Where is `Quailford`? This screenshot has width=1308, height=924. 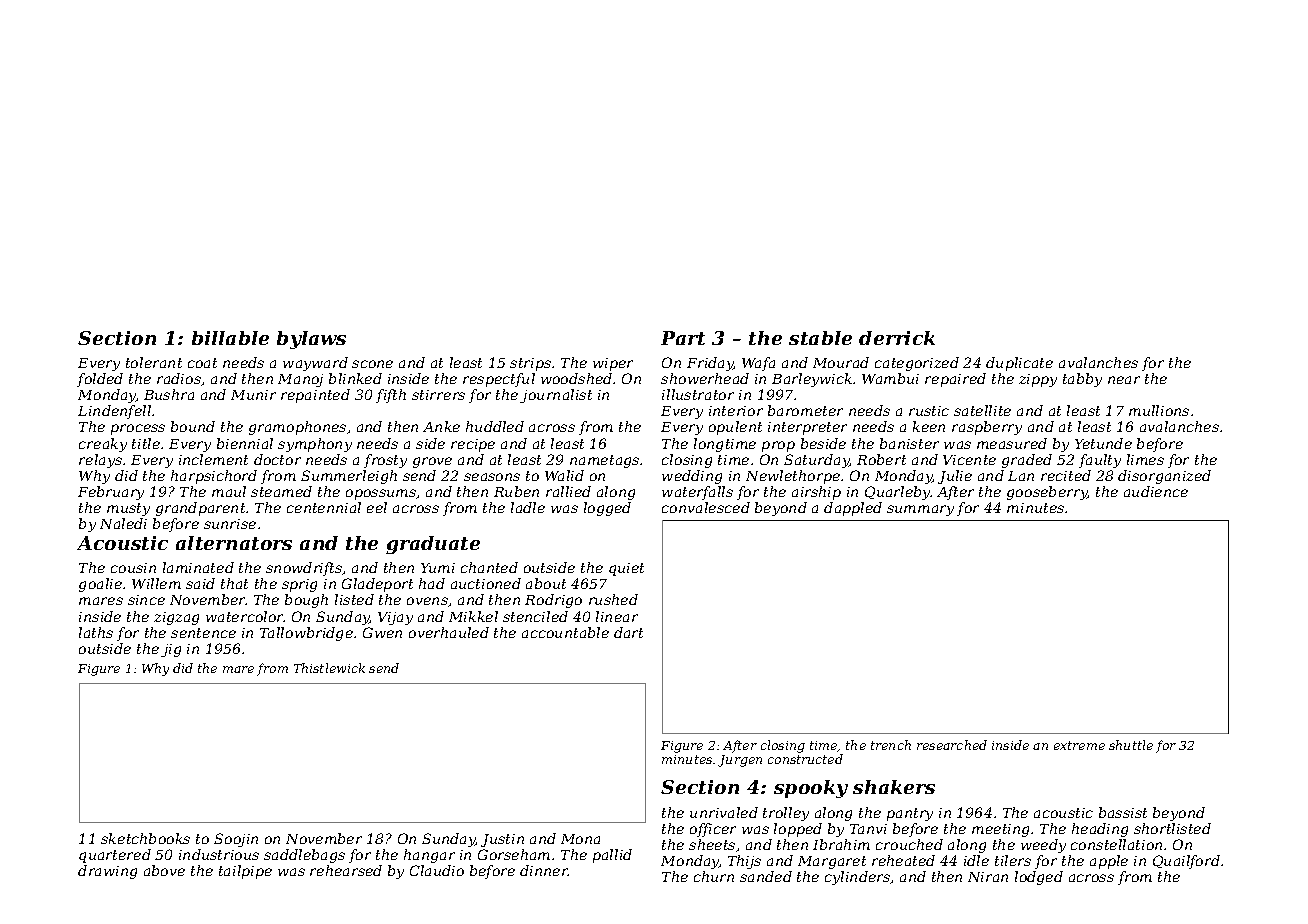
Quailford is located at coordinates (1186, 862).
